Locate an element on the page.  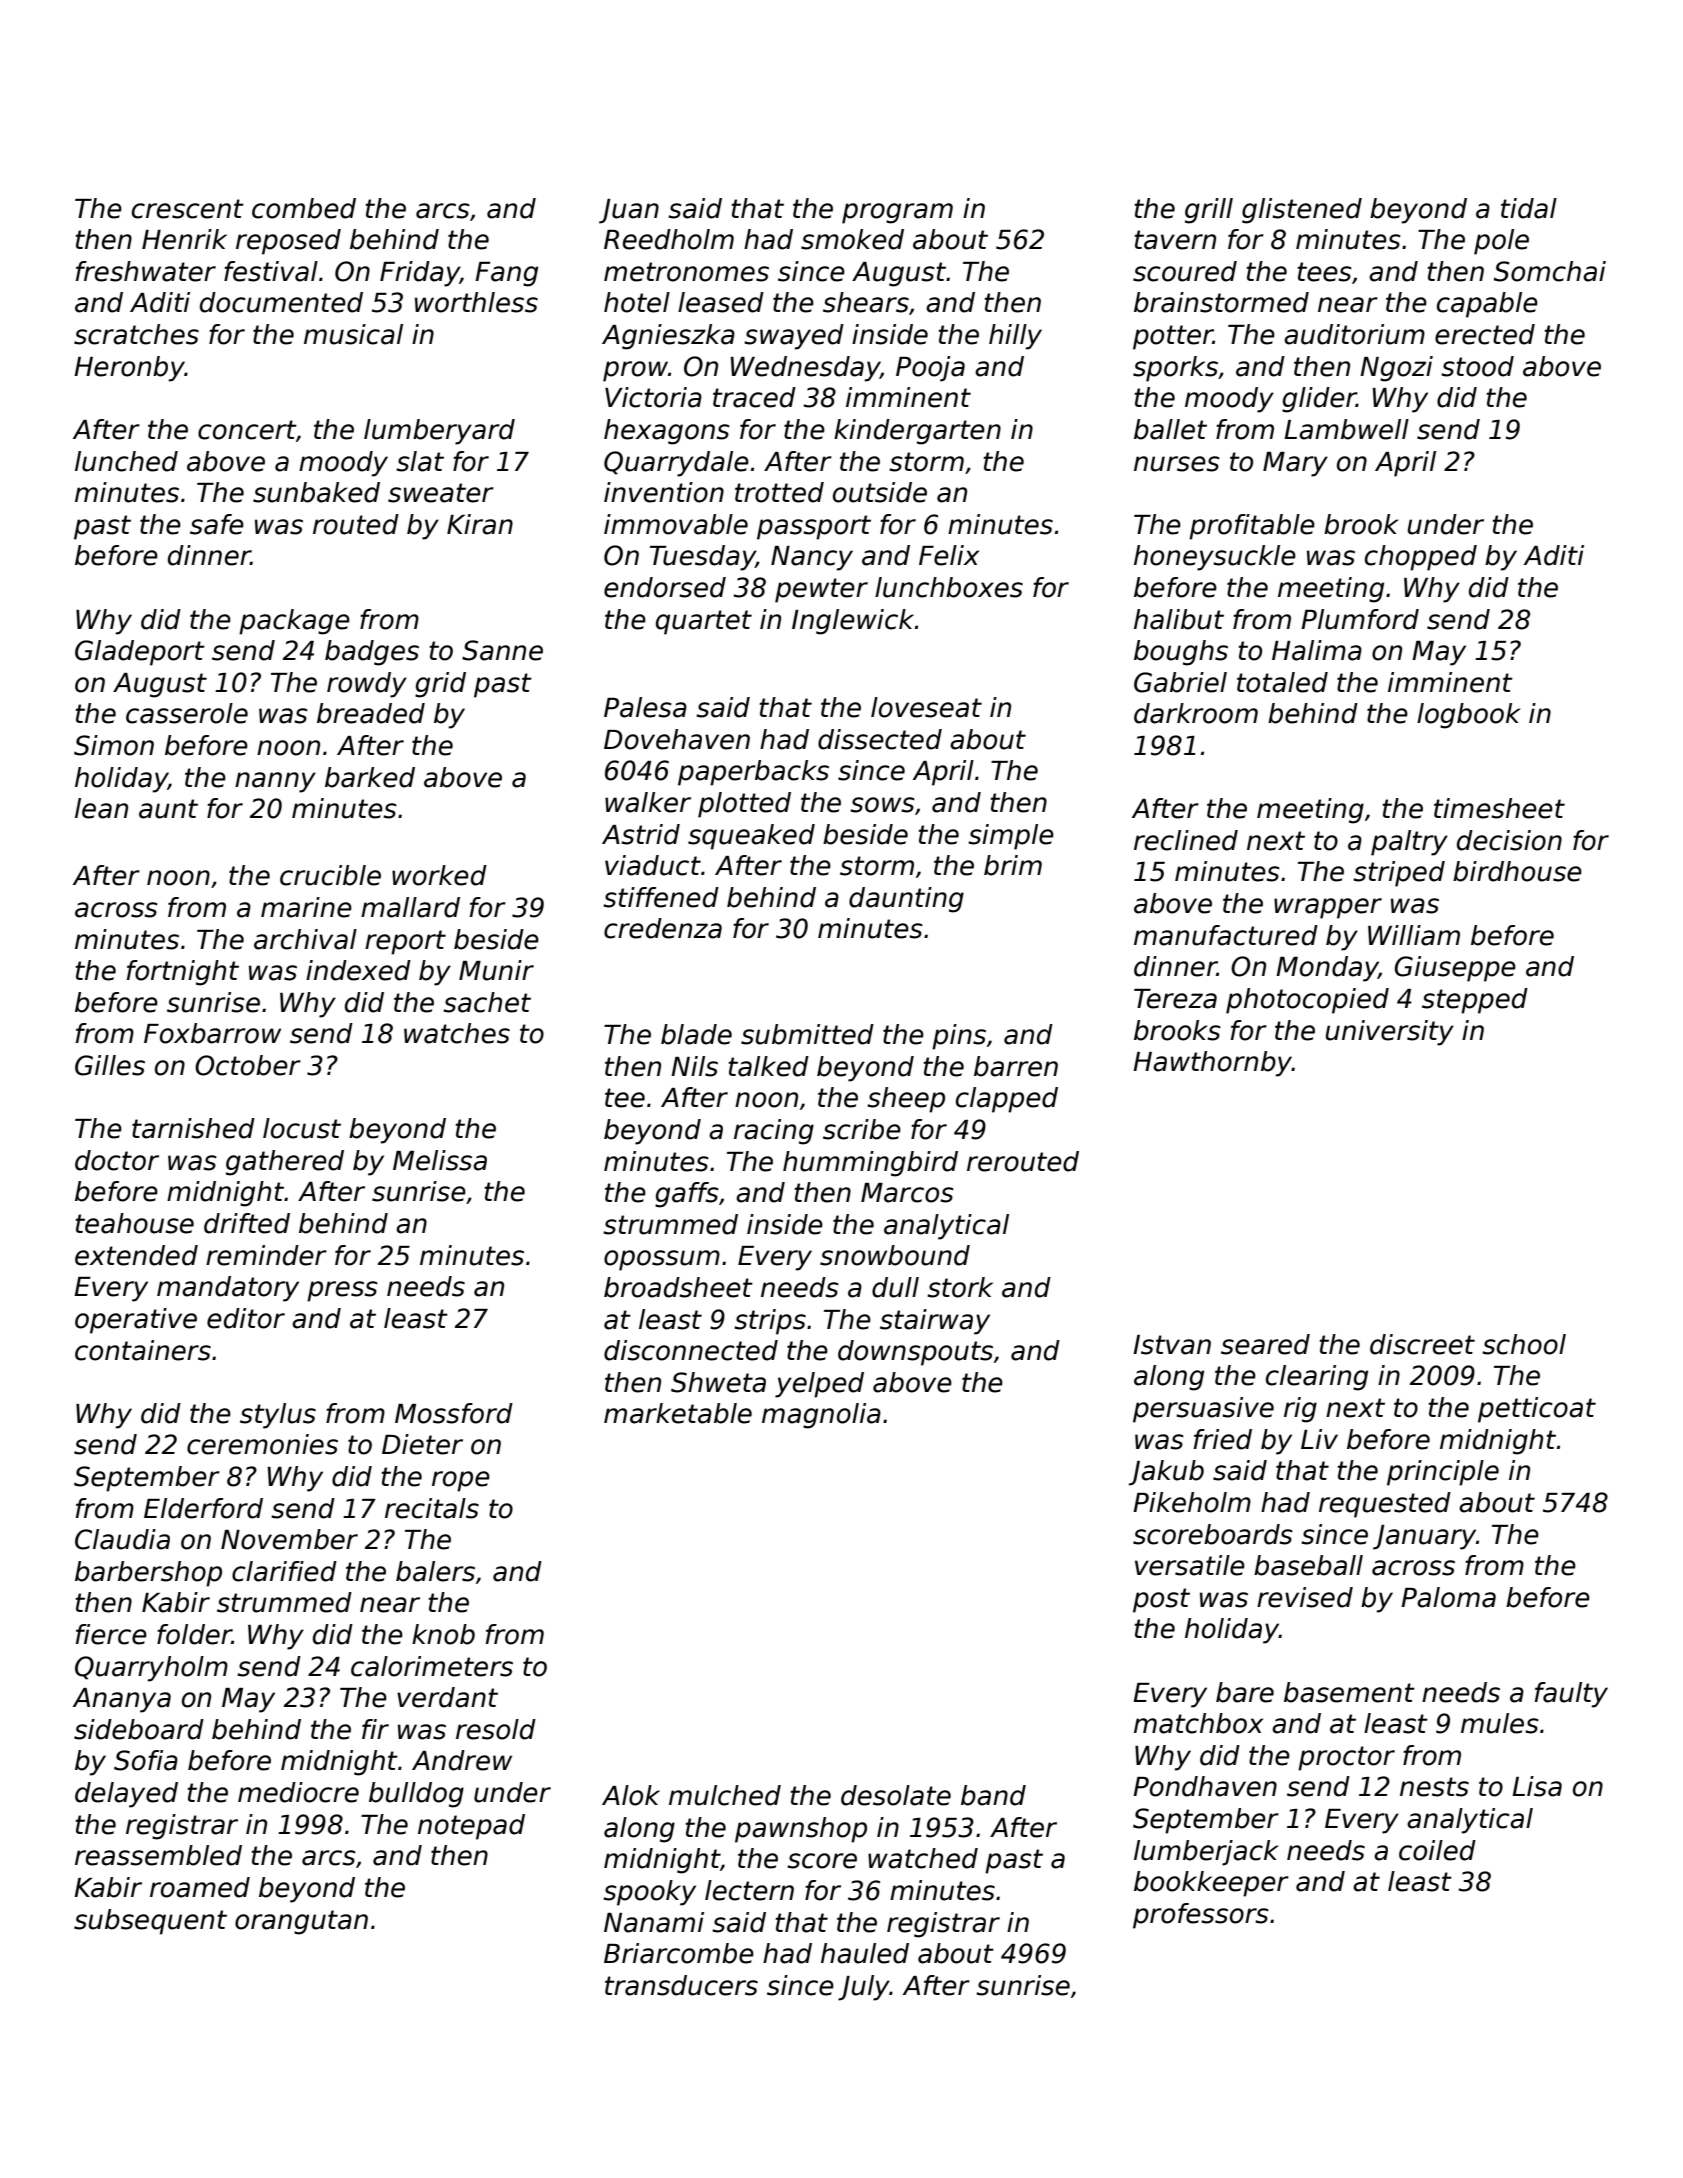
orangutan is located at coordinates (301, 1922).
